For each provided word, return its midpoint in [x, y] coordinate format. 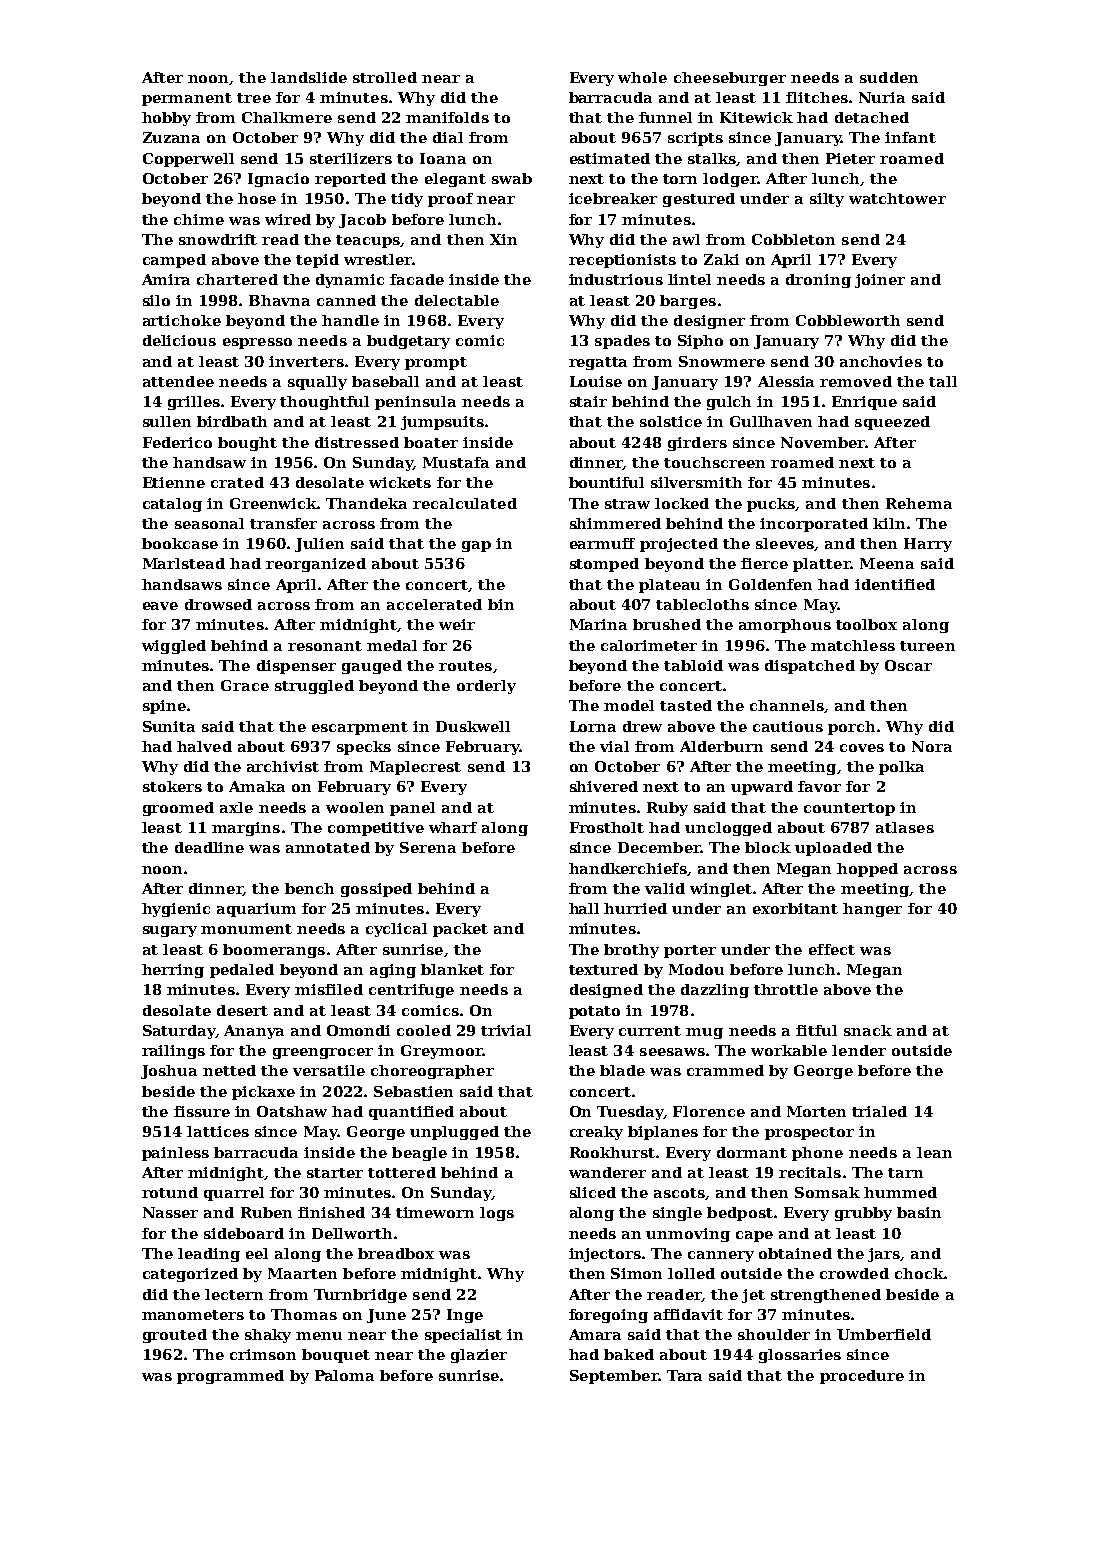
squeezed [892, 423]
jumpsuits [442, 423]
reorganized [316, 565]
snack [868, 1030]
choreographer [432, 1072]
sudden [889, 77]
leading [209, 1255]
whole [642, 77]
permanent [187, 99]
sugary [170, 931]
